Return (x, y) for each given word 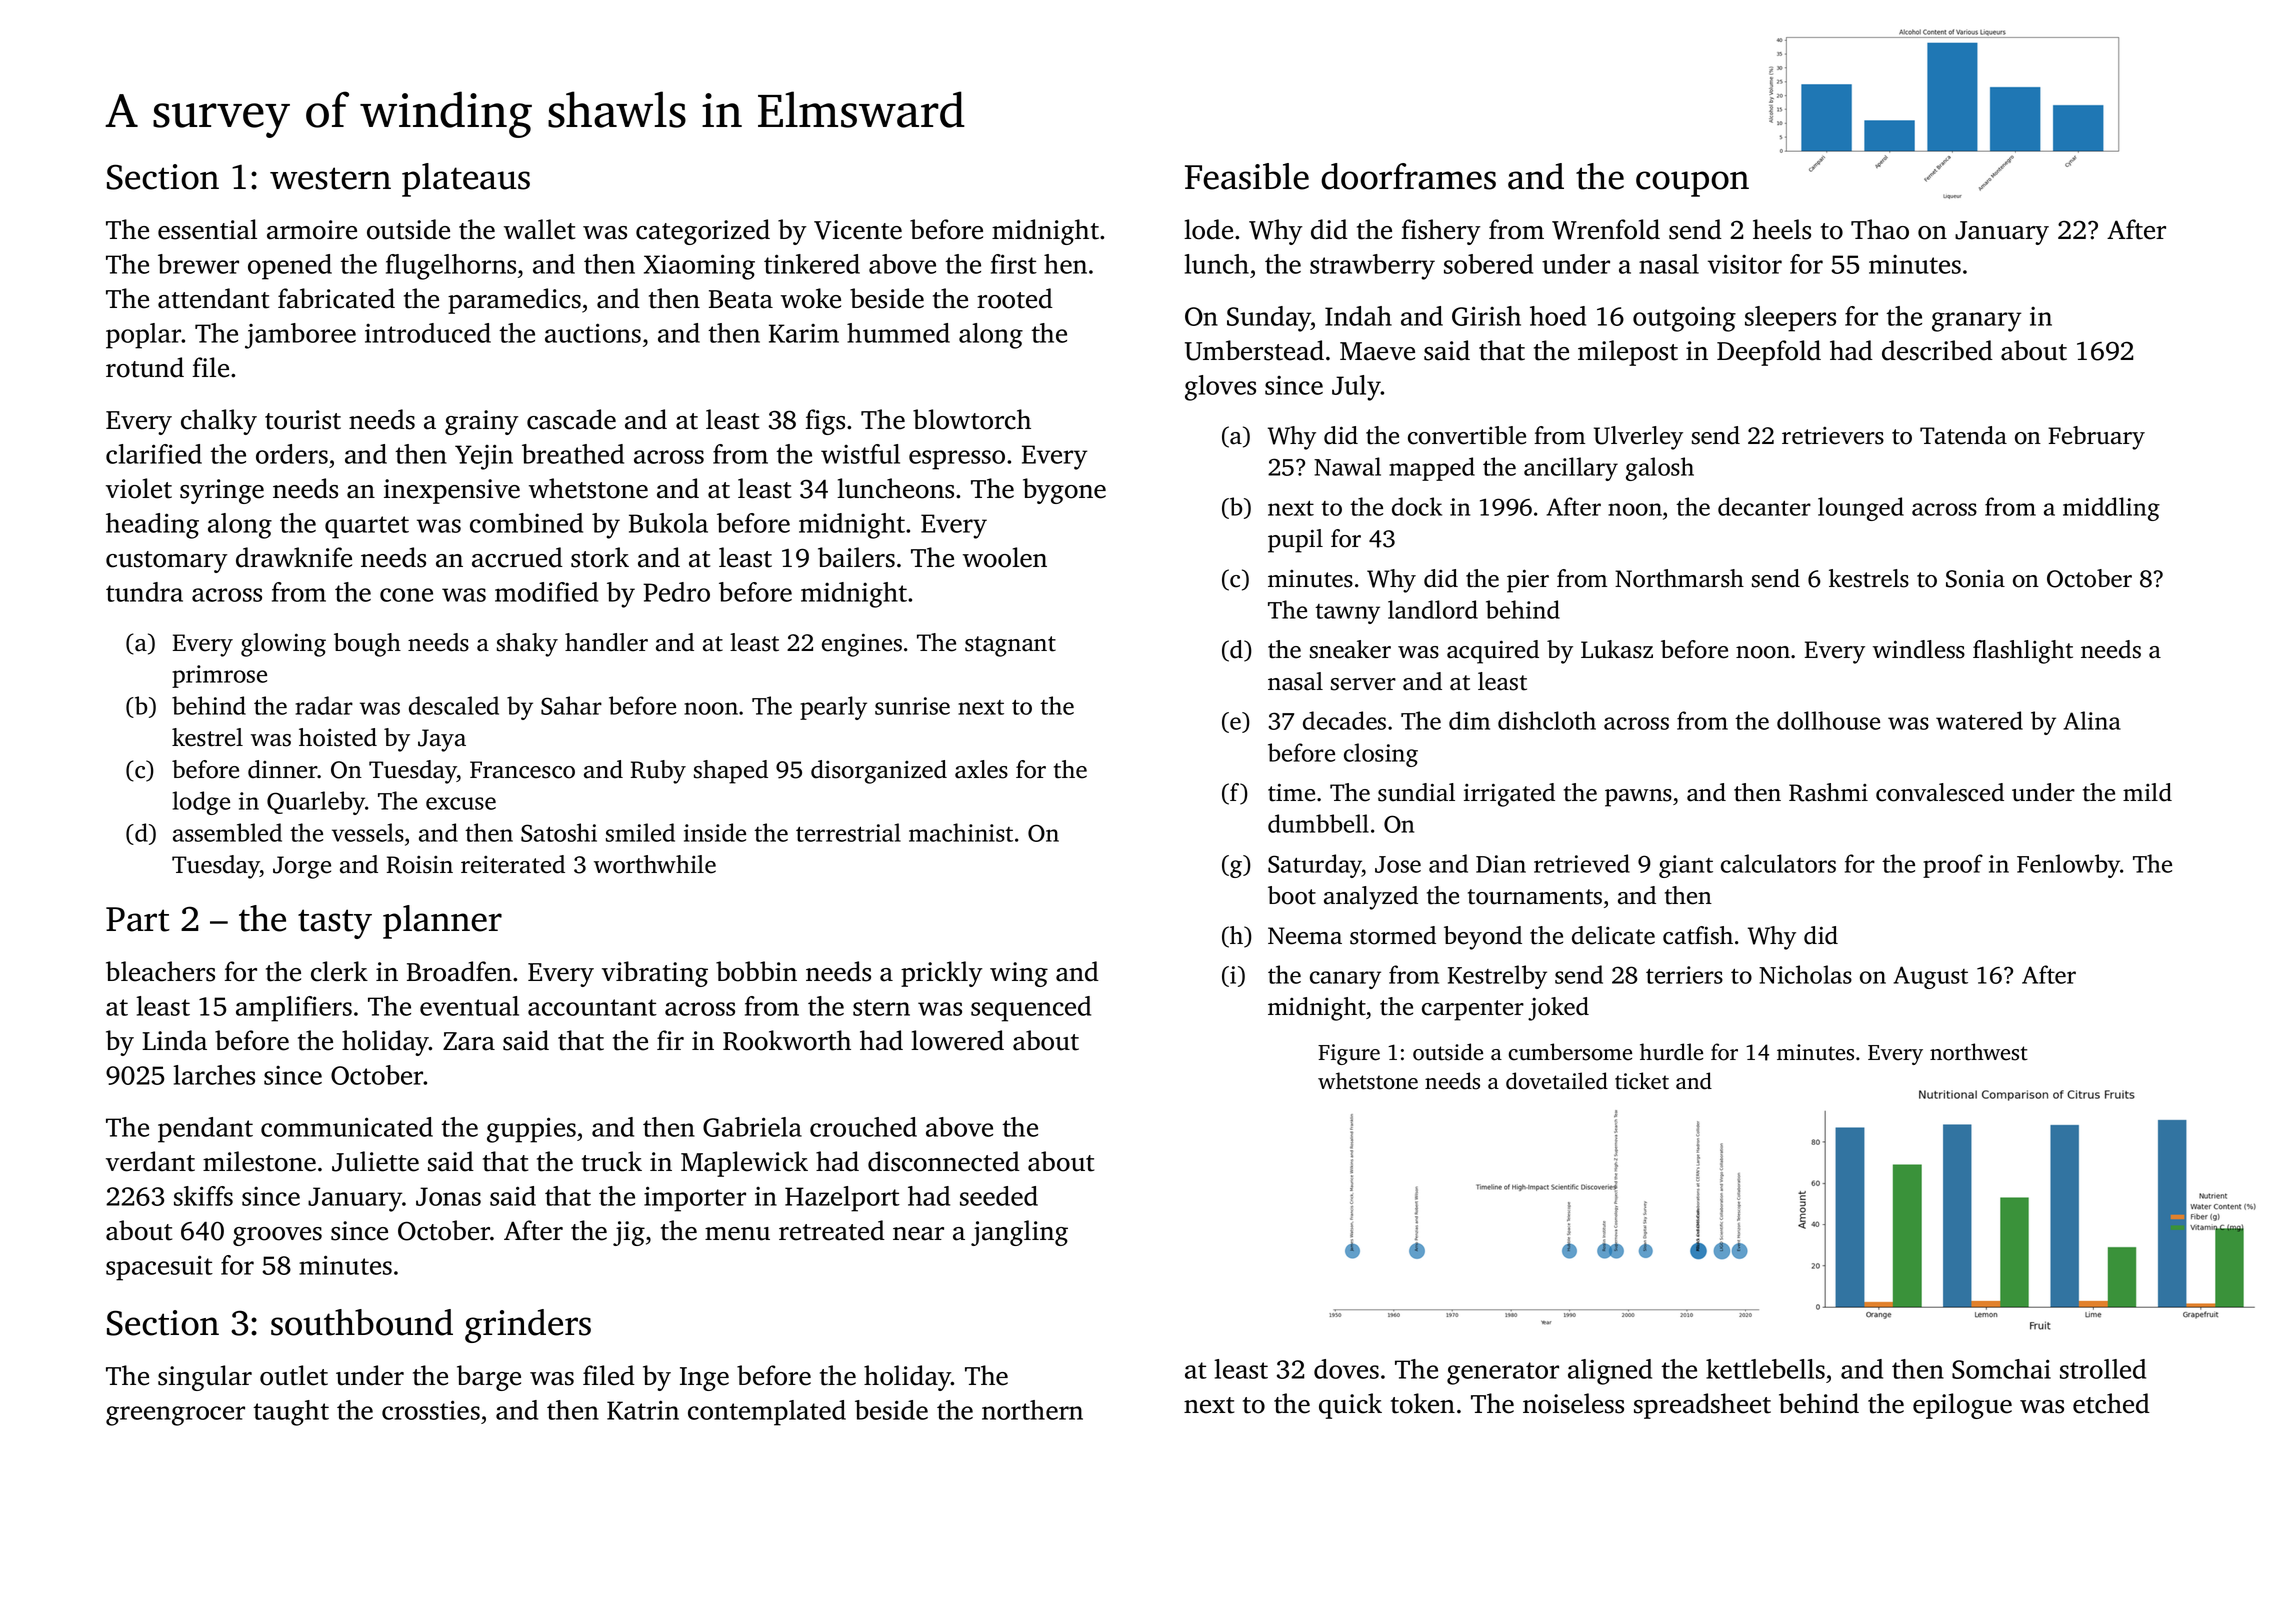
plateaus (466, 180)
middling (2111, 509)
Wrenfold (1606, 229)
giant (1686, 866)
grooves (277, 1236)
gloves (1220, 388)
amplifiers (294, 1009)
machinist (961, 832)
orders (292, 454)
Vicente (858, 230)
